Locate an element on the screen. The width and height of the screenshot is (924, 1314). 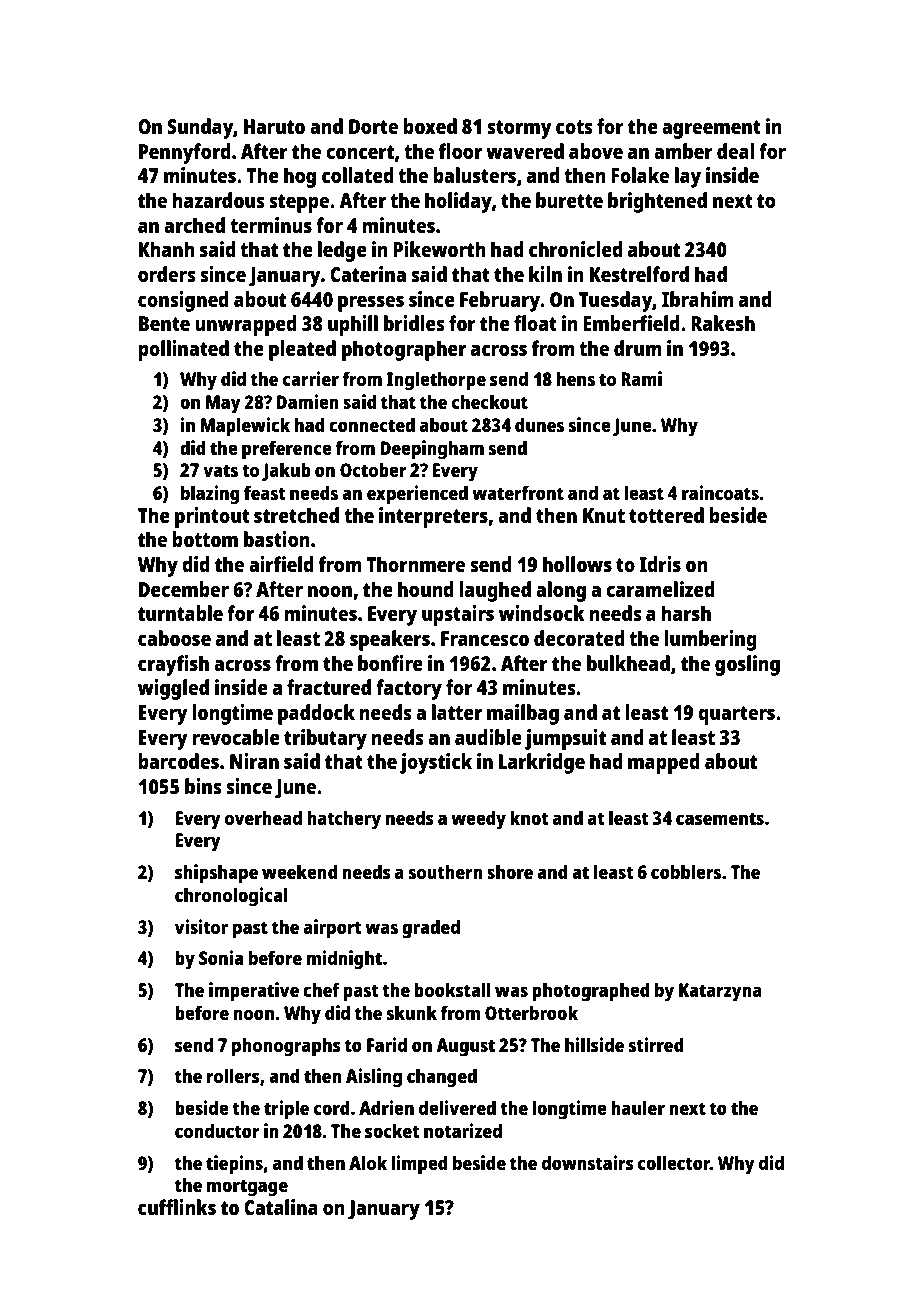
caboose is located at coordinates (174, 638).
